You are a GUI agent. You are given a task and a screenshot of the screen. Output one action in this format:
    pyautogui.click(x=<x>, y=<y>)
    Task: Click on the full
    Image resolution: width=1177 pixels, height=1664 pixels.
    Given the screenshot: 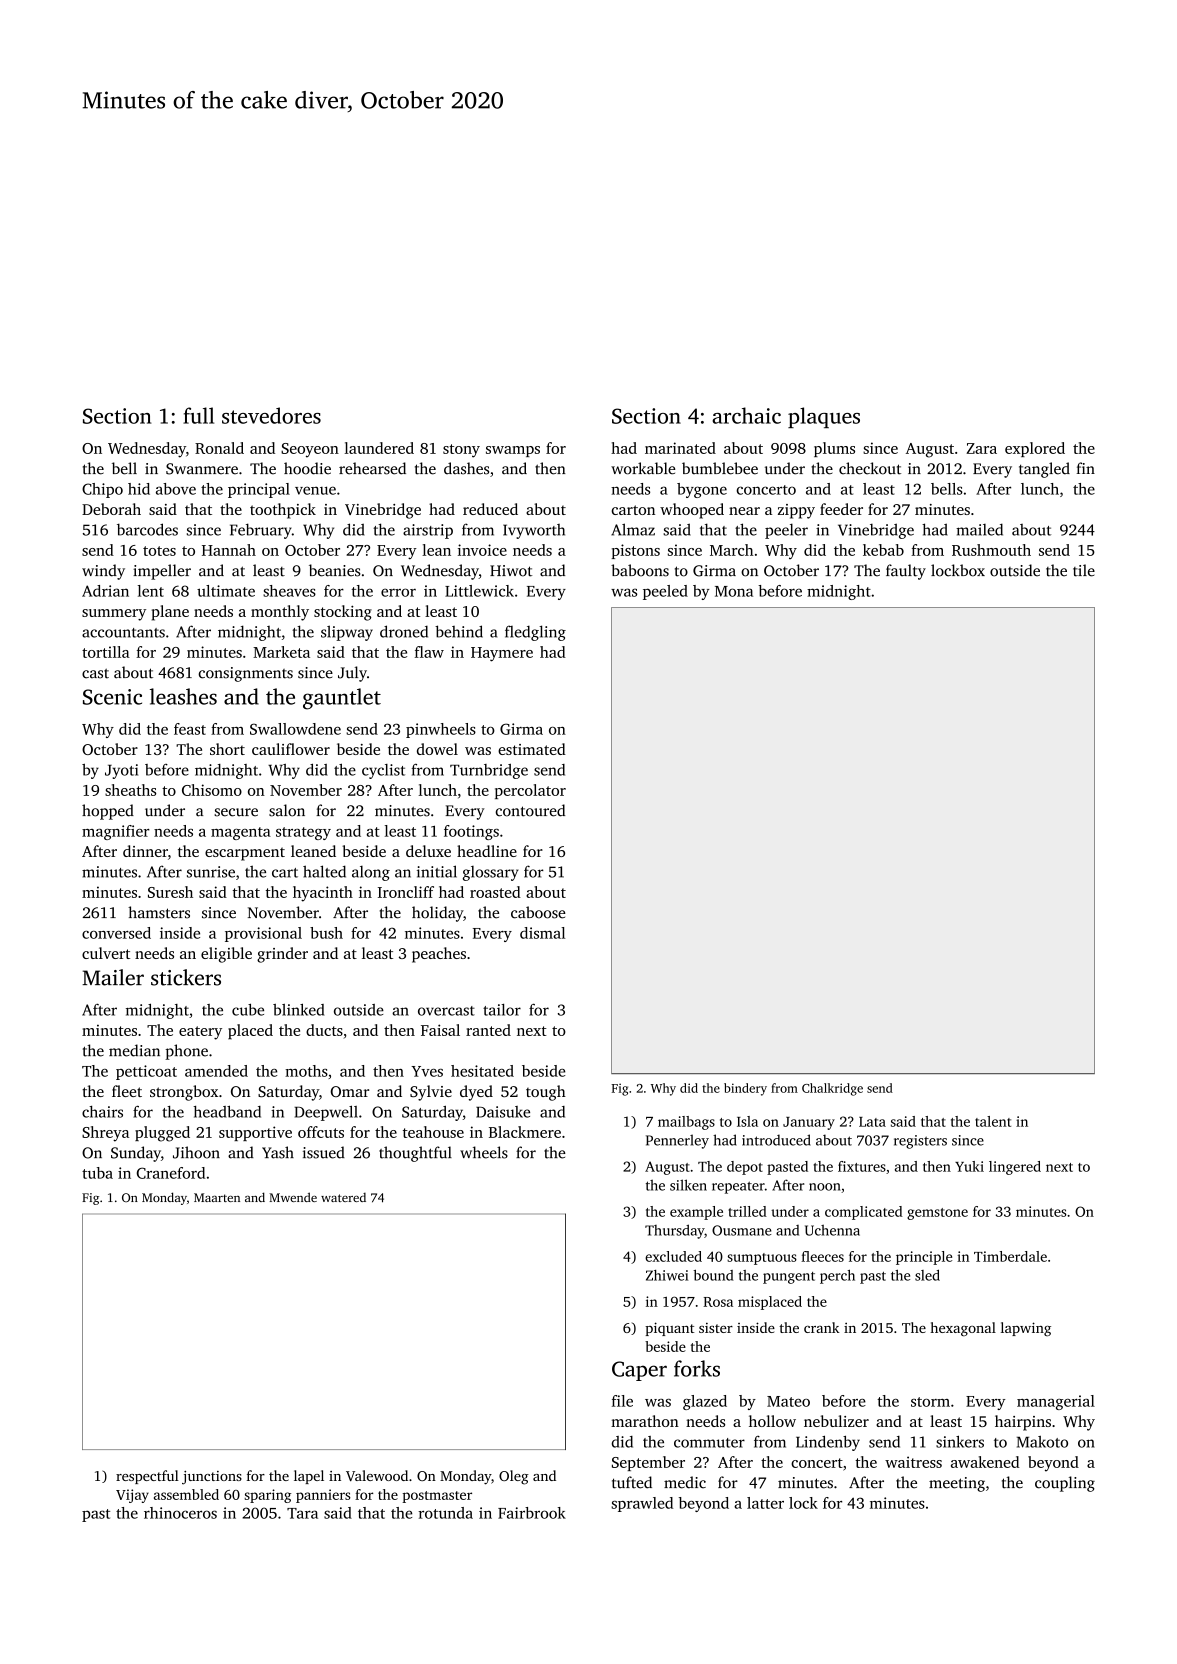 What is the action you would take?
    pyautogui.click(x=198, y=415)
